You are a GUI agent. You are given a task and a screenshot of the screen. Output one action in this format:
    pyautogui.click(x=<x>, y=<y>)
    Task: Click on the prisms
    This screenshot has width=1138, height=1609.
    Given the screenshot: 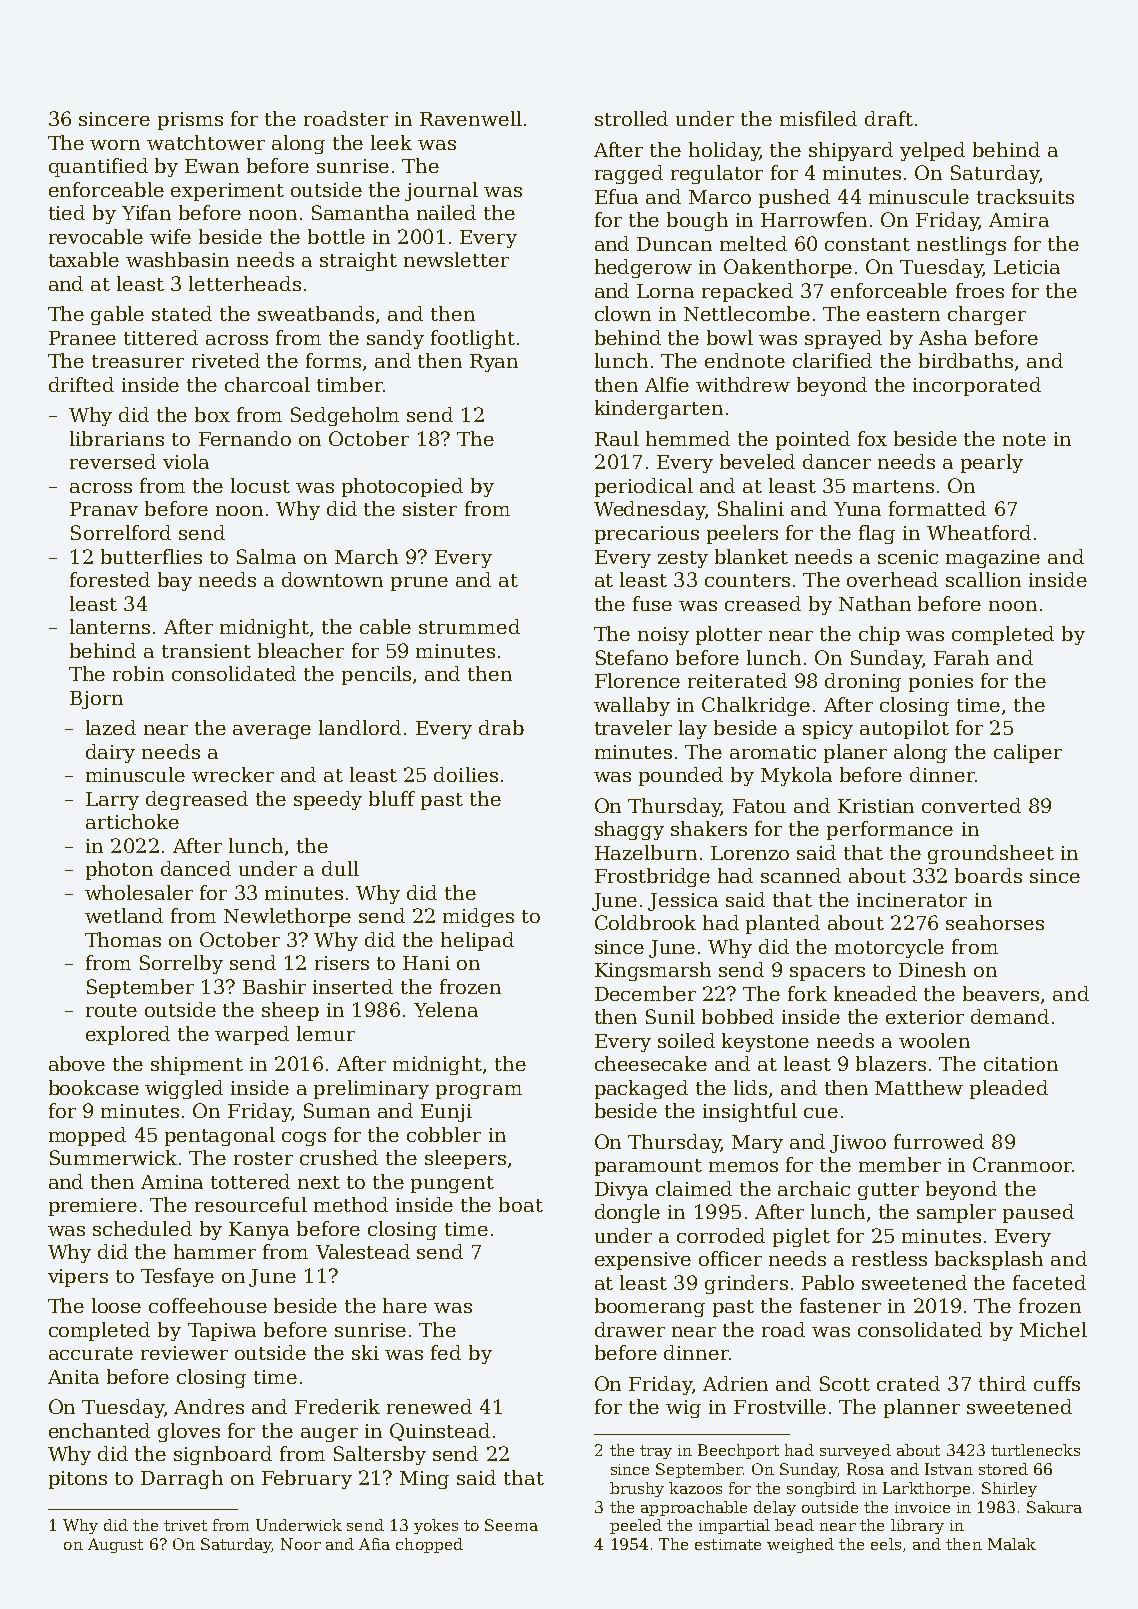 What is the action you would take?
    pyautogui.click(x=190, y=121)
